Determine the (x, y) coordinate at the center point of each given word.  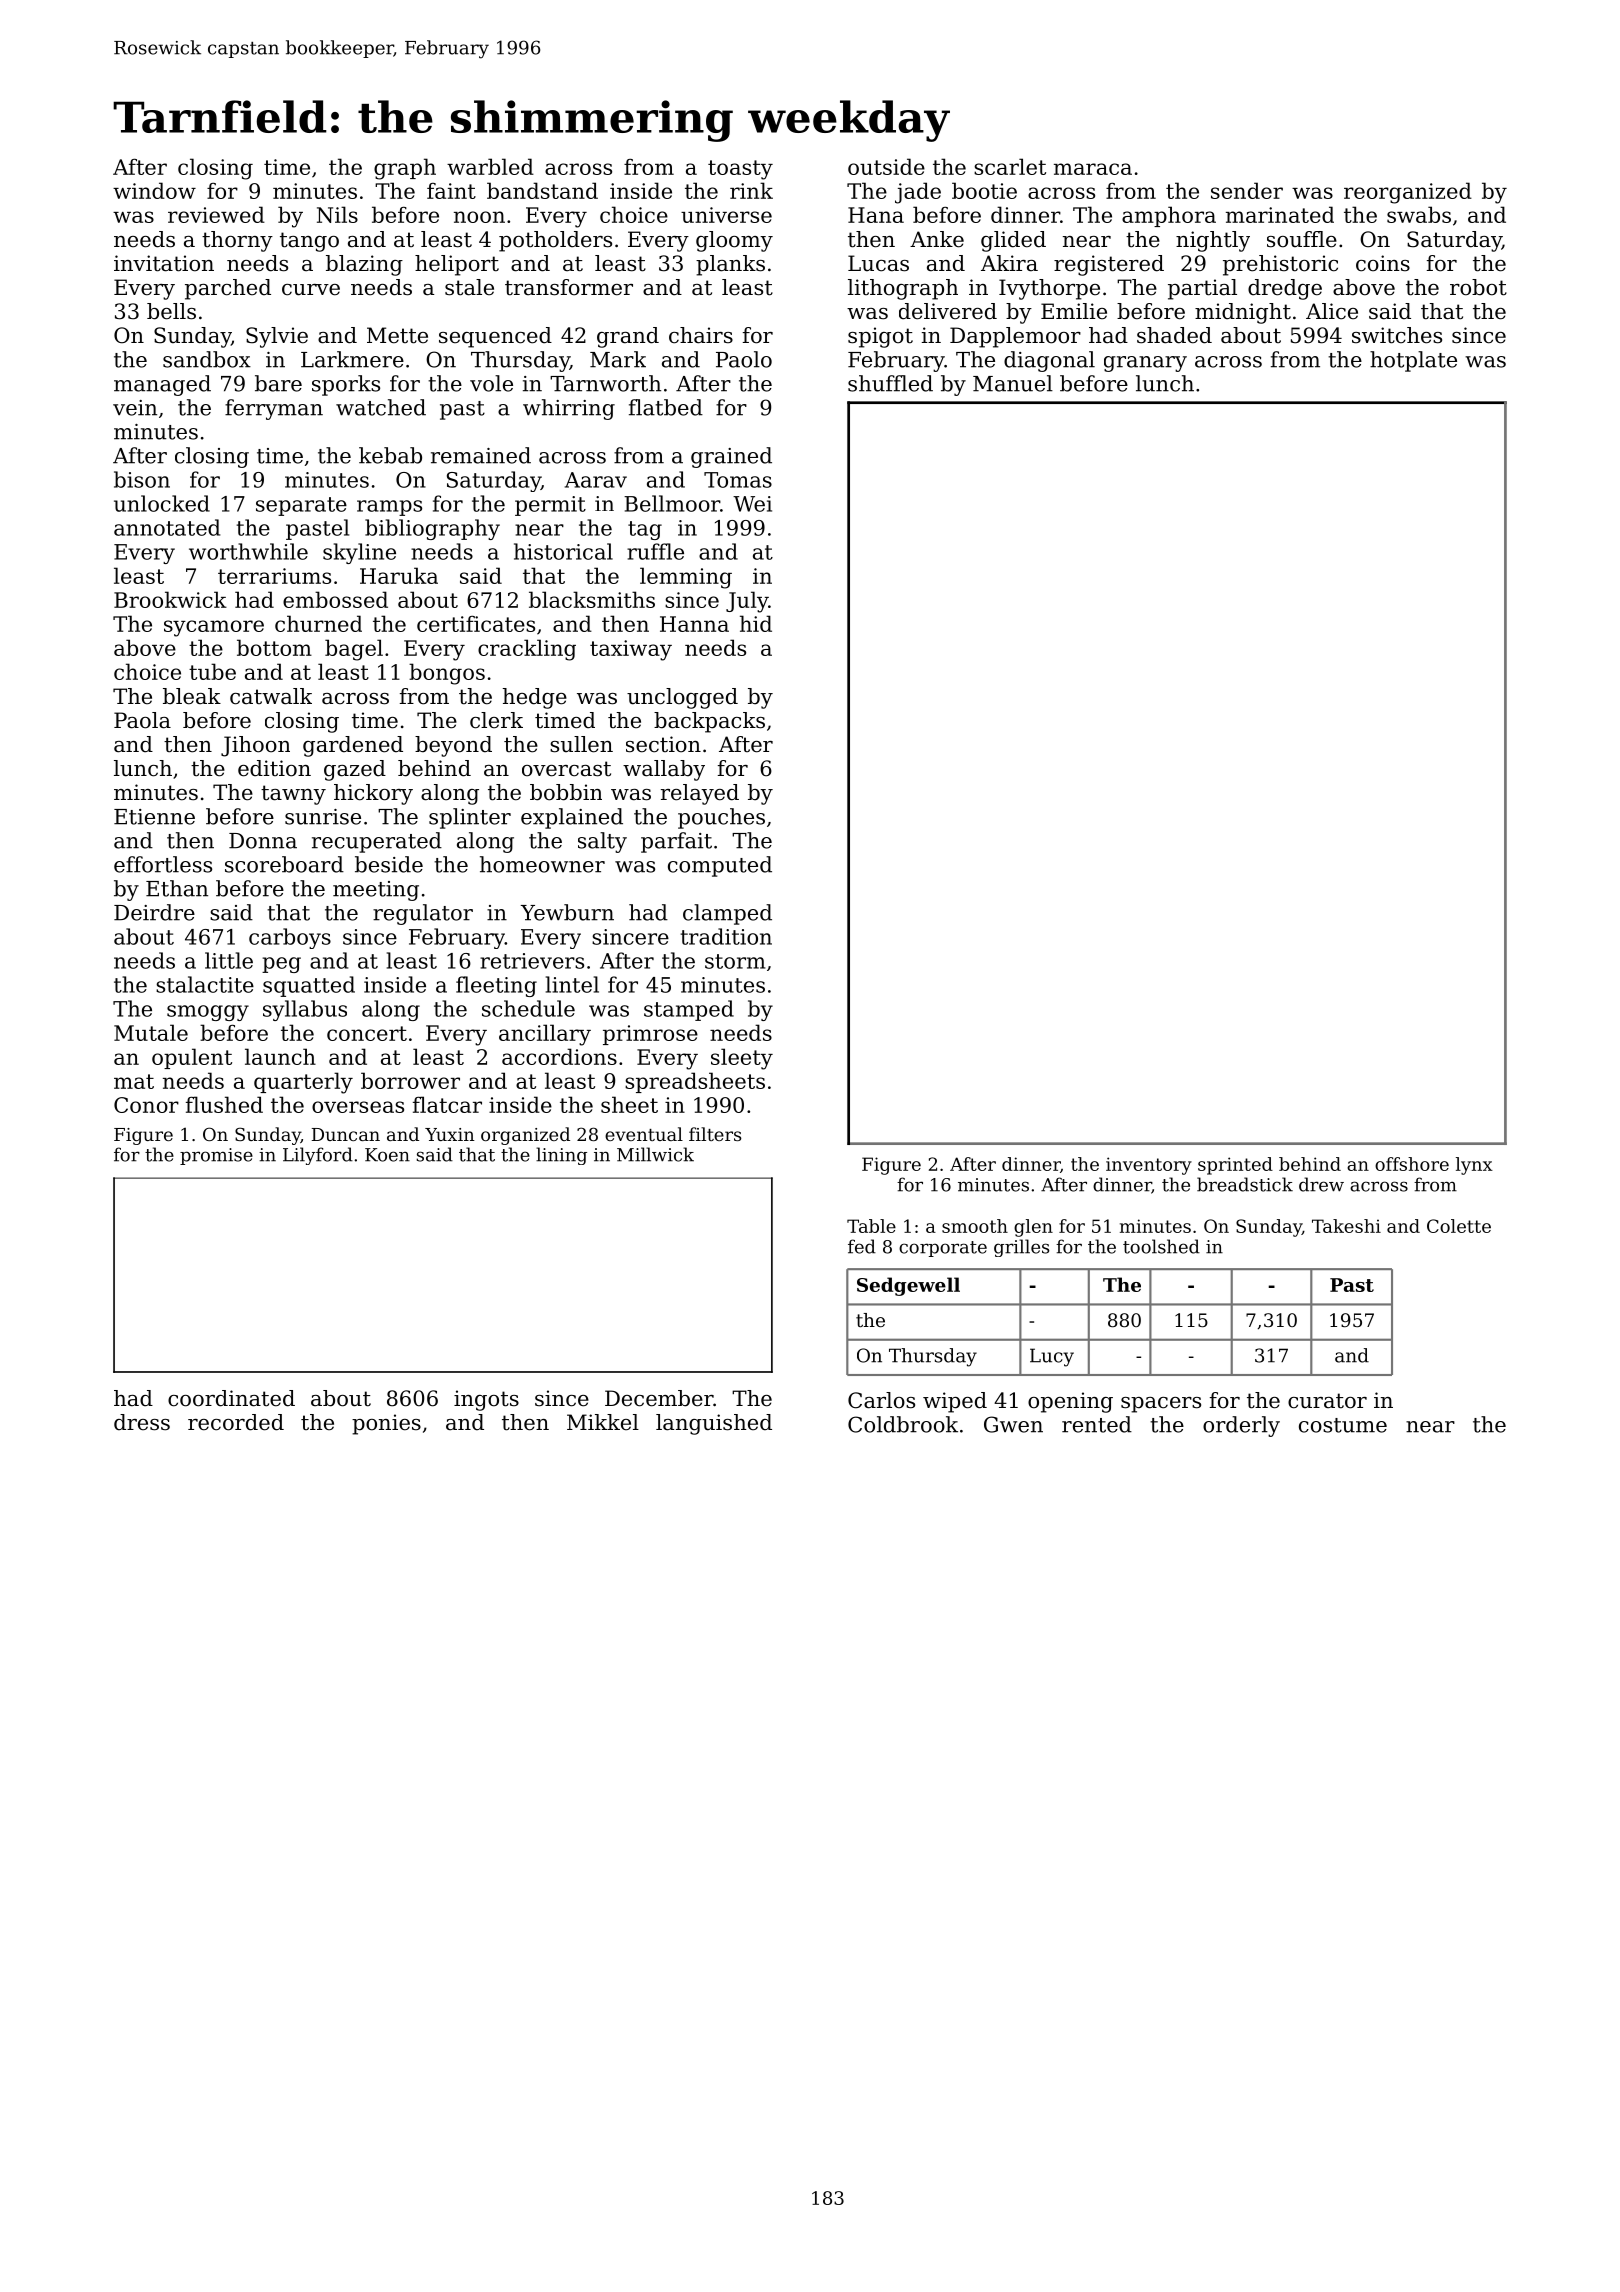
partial (1202, 289)
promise (216, 1156)
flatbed (666, 407)
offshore (1412, 1164)
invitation (164, 263)
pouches (721, 818)
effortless (163, 864)
